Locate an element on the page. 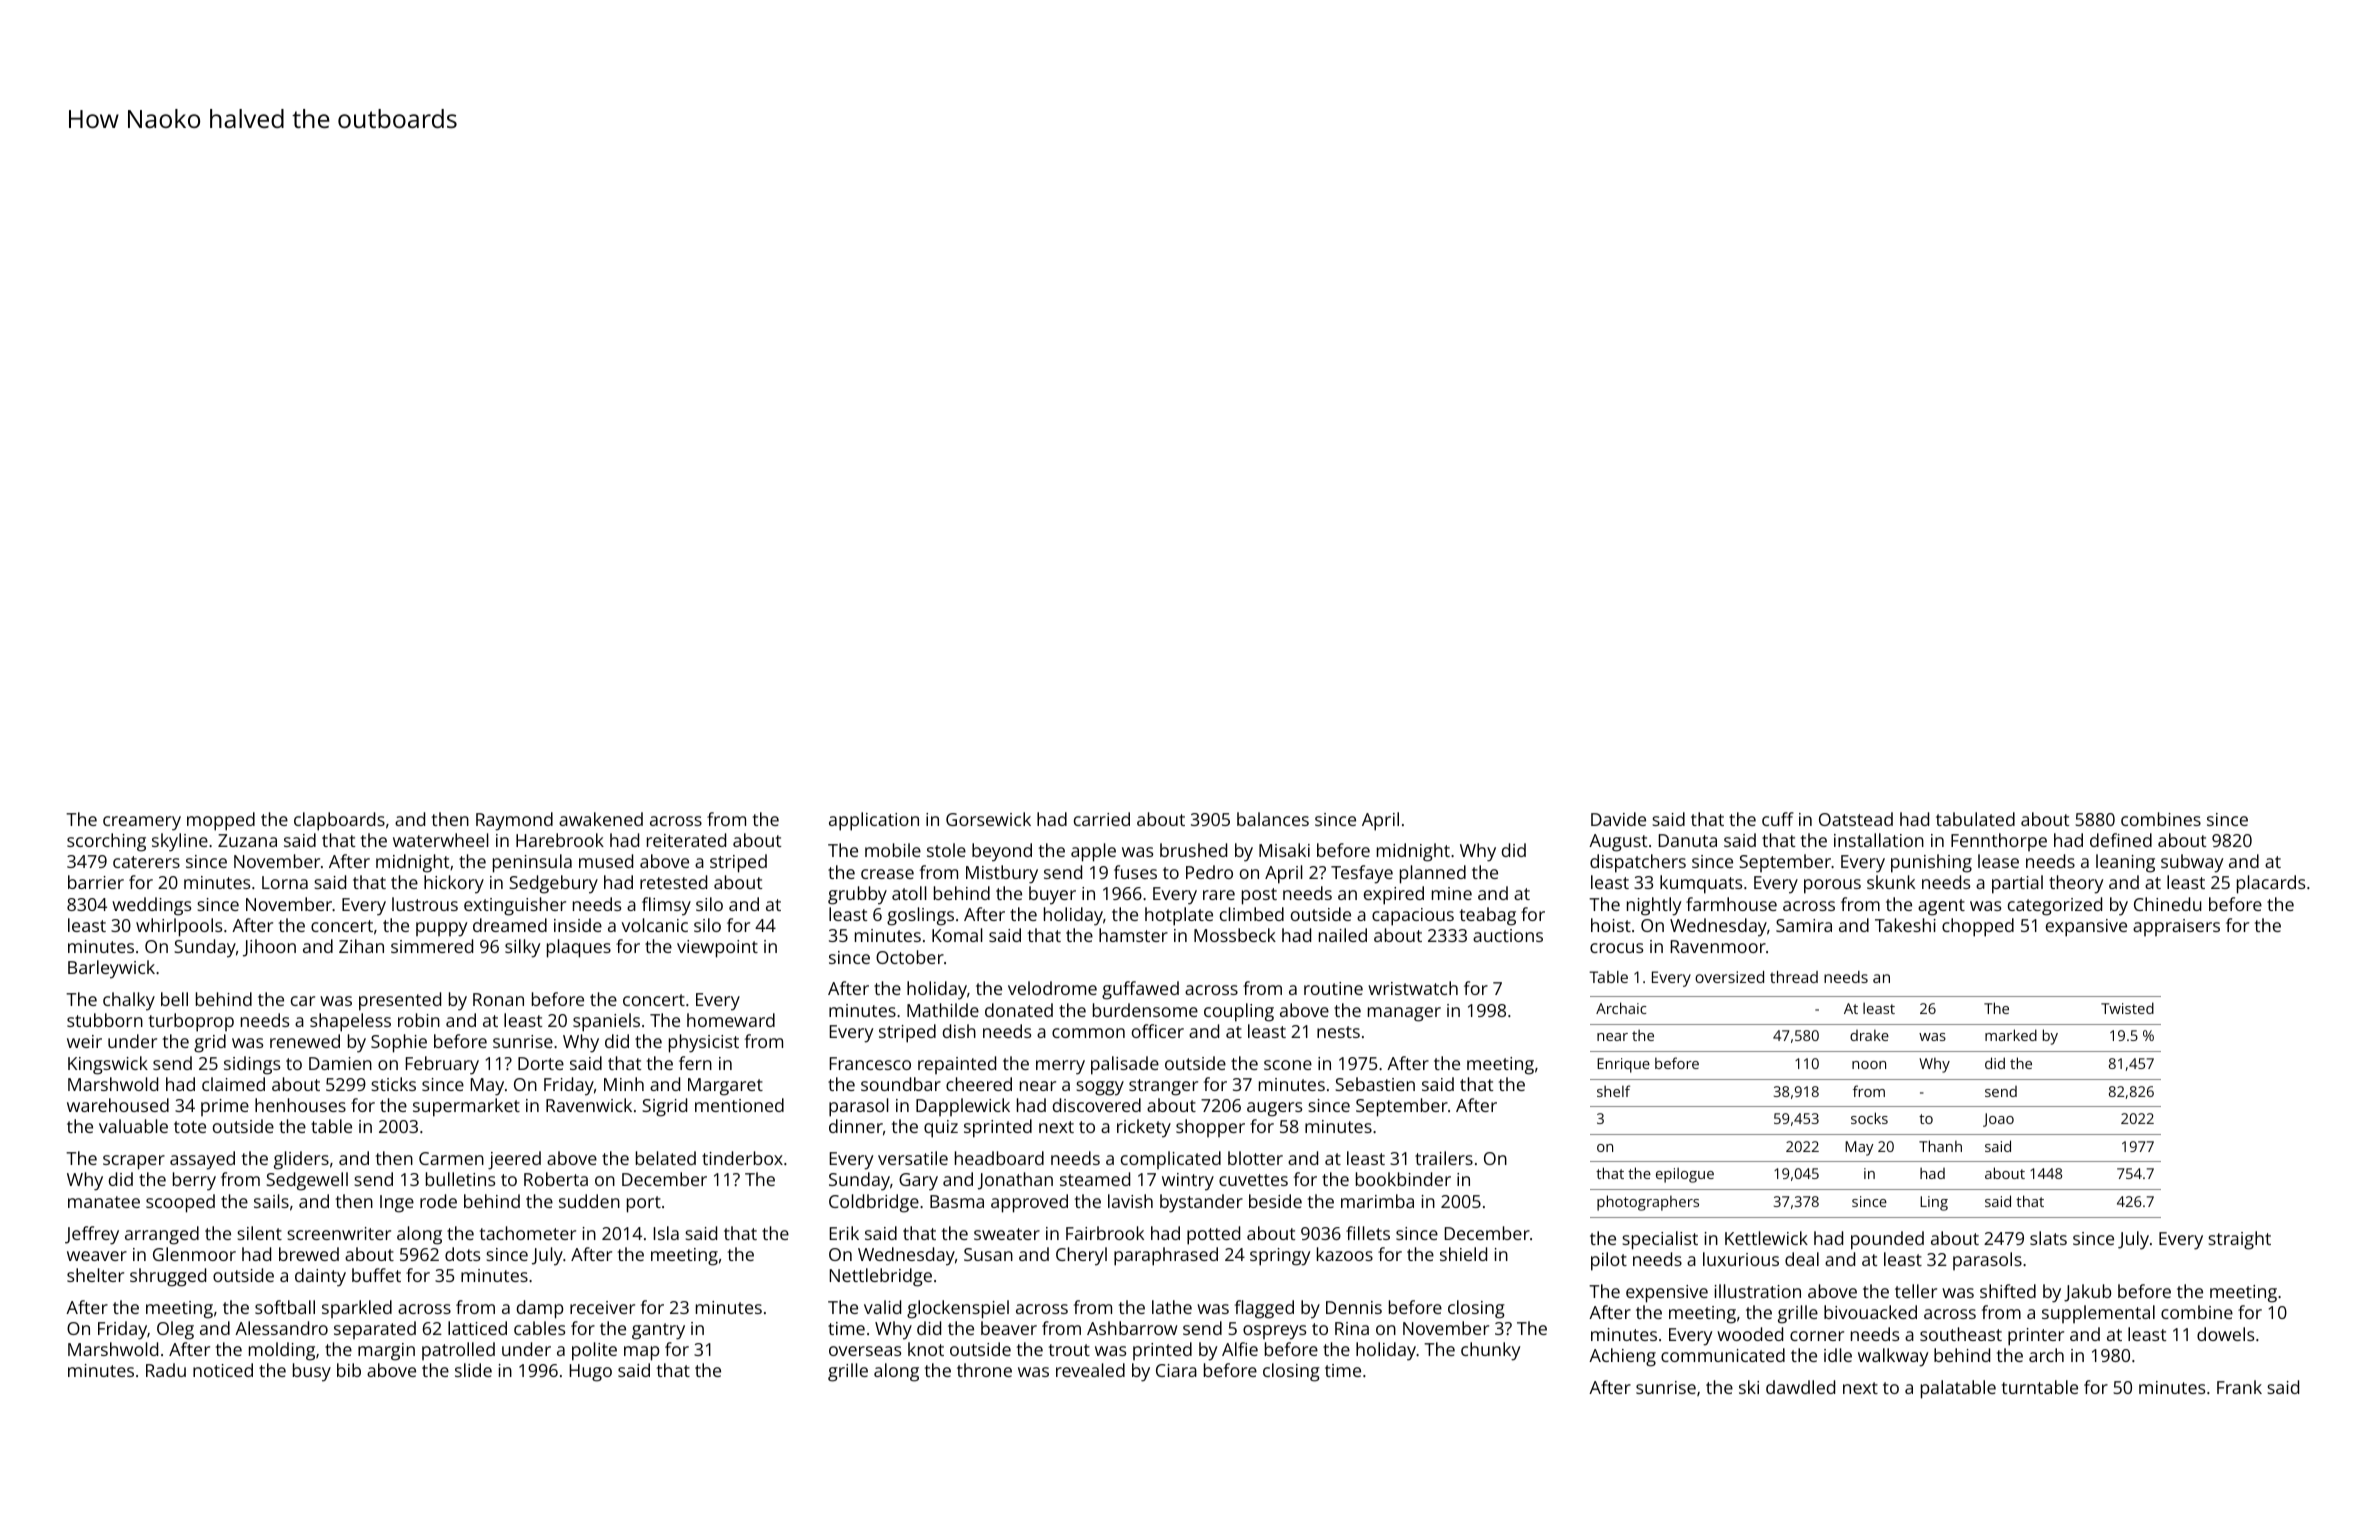 The image size is (2380, 1540). versatile is located at coordinates (913, 1158).
